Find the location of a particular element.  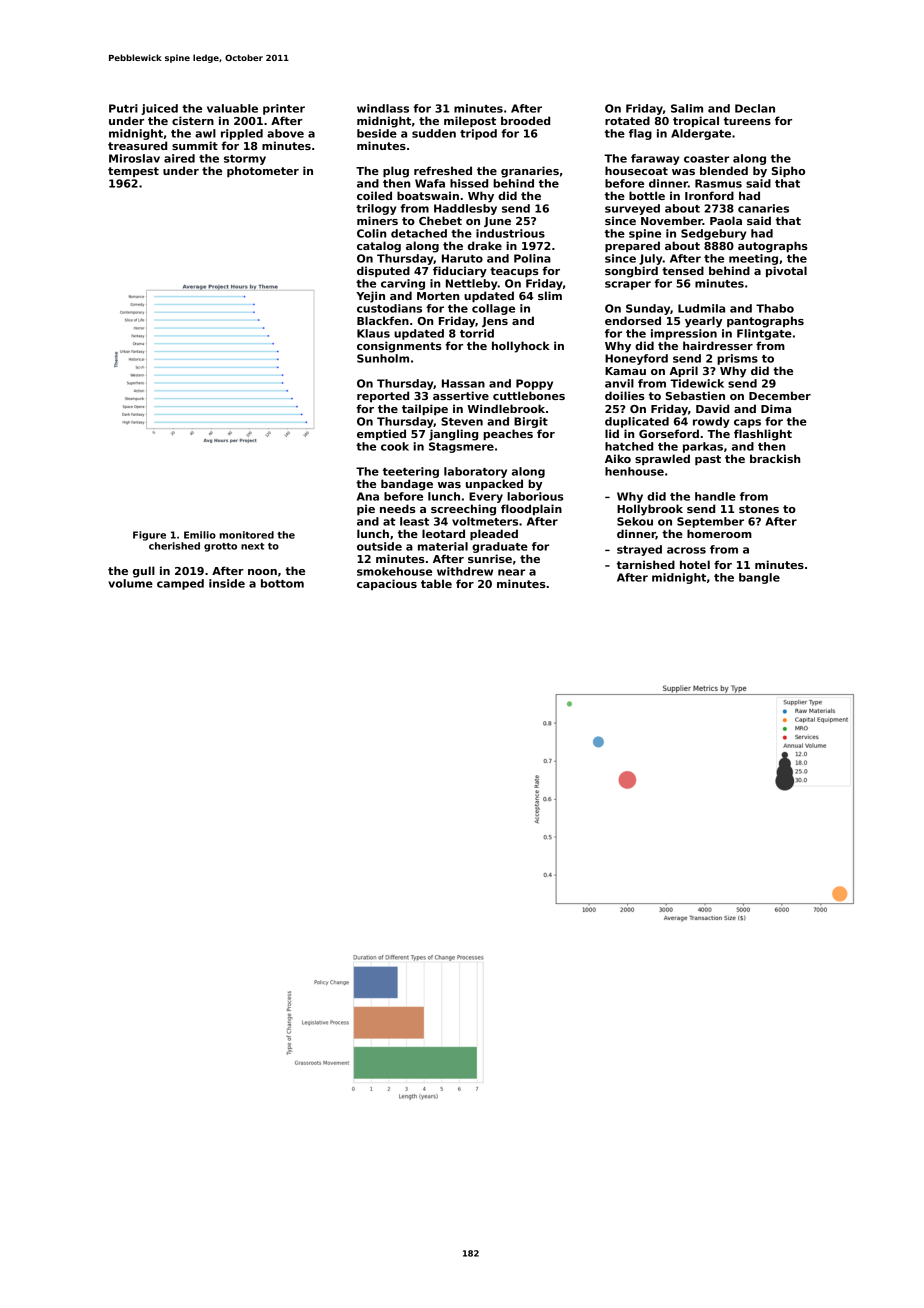

table is located at coordinates (436, 583).
